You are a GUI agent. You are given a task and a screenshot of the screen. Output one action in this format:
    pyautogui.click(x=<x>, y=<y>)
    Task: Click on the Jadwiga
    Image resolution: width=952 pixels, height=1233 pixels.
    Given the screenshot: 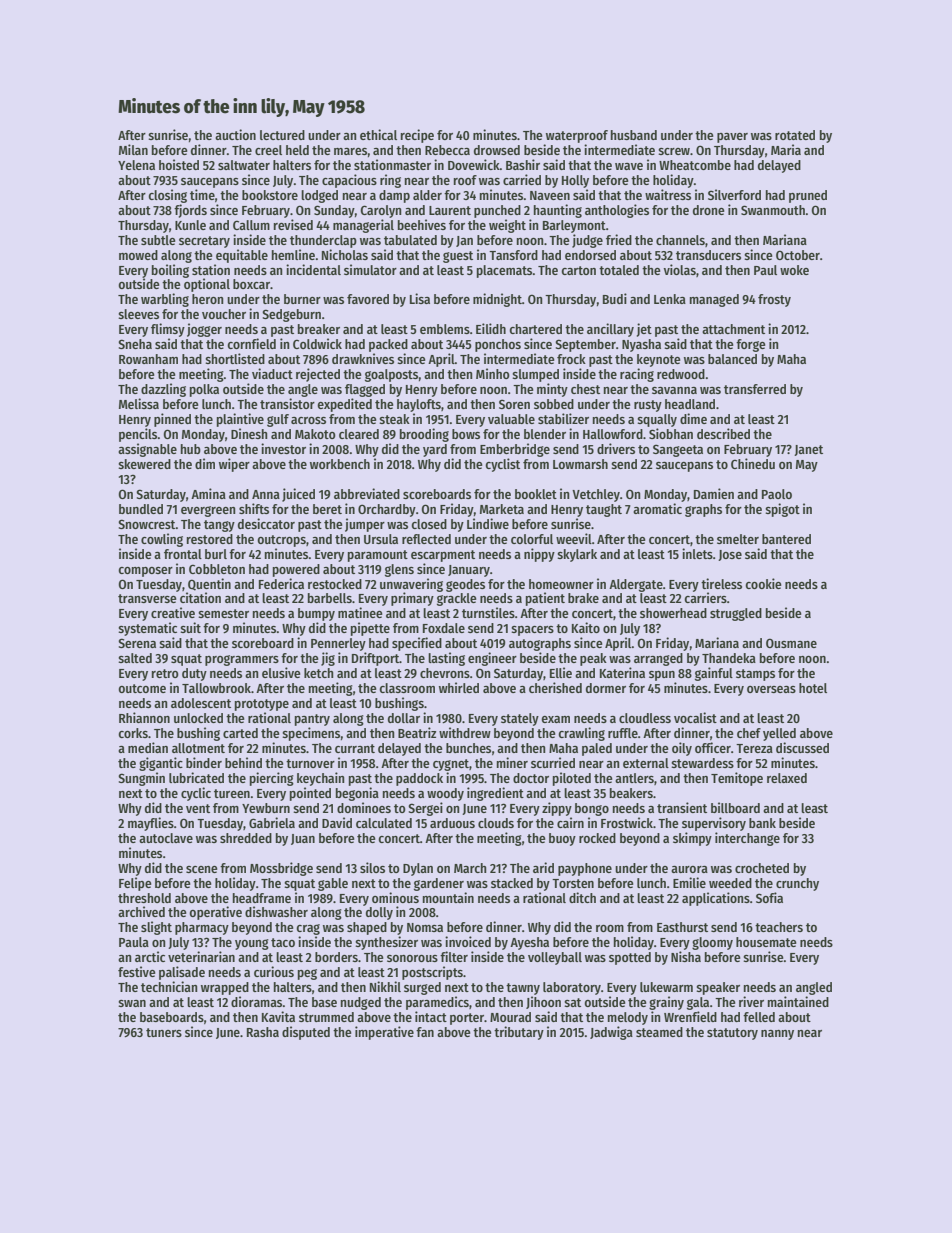 What is the action you would take?
    pyautogui.click(x=611, y=1033)
